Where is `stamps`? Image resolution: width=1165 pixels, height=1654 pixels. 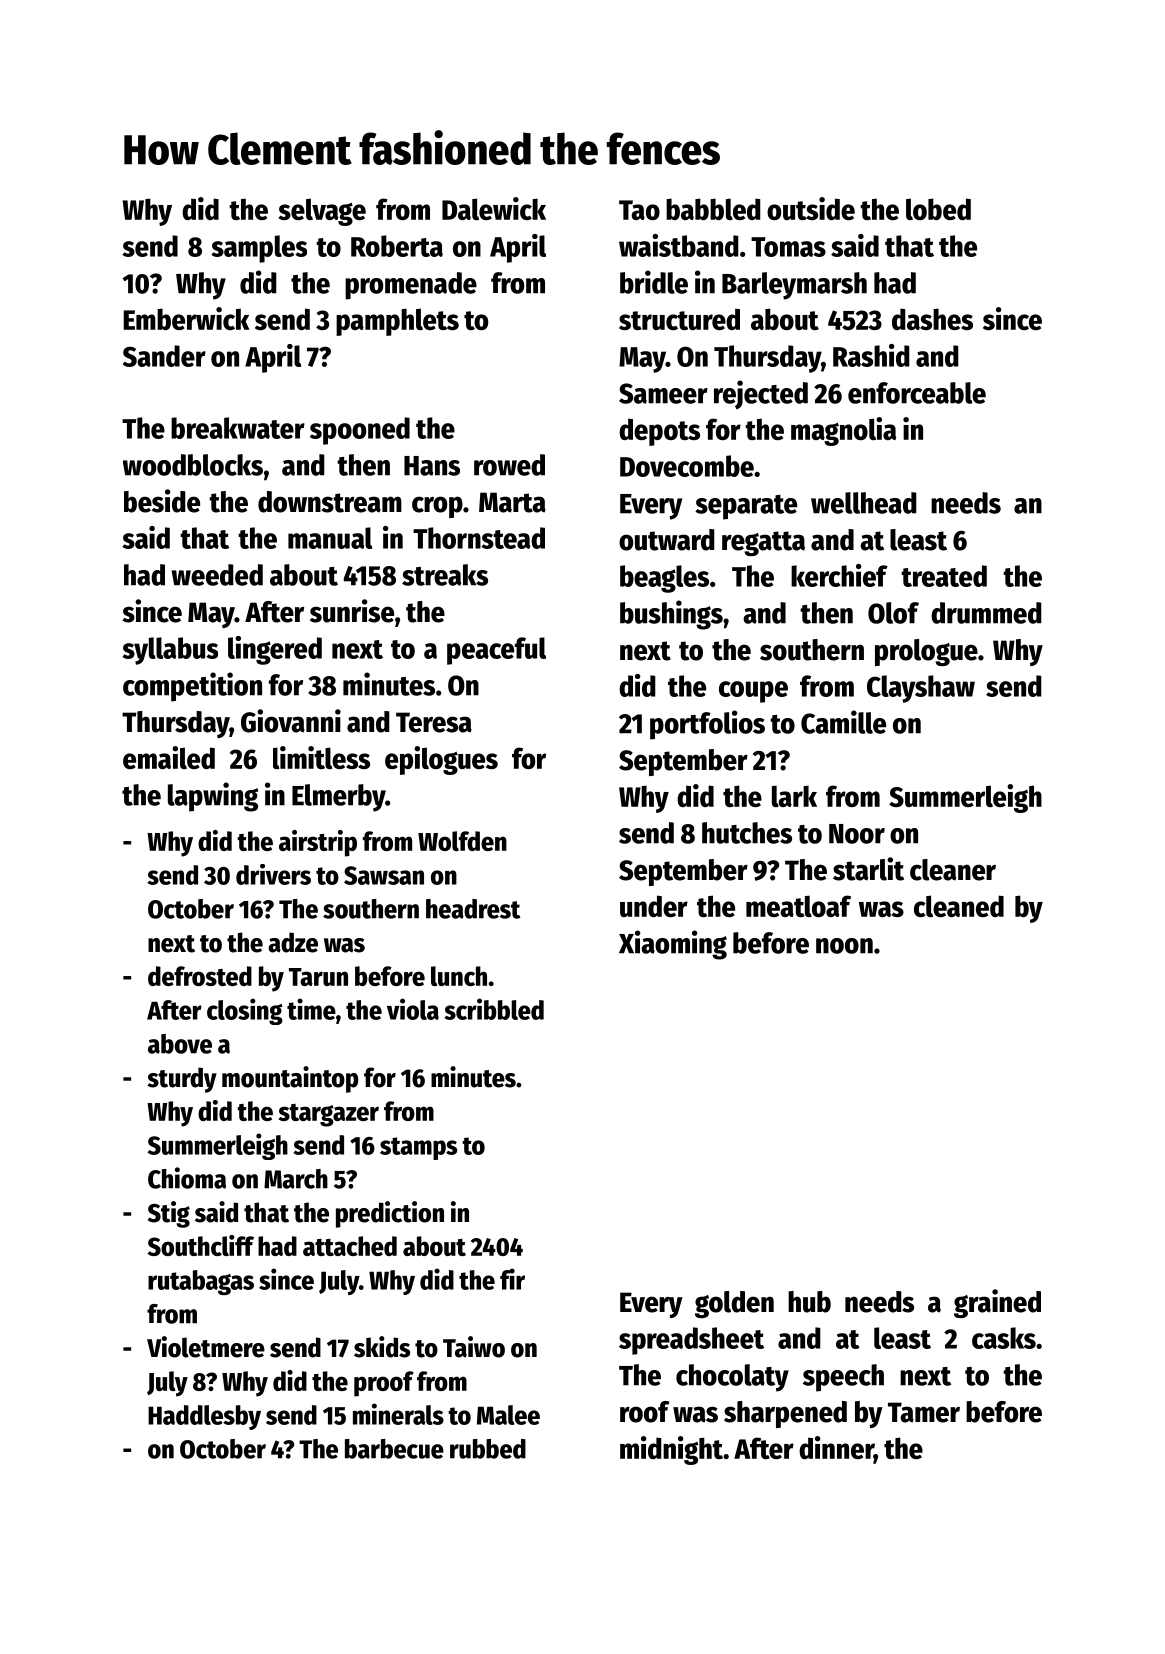 stamps is located at coordinates (418, 1148).
